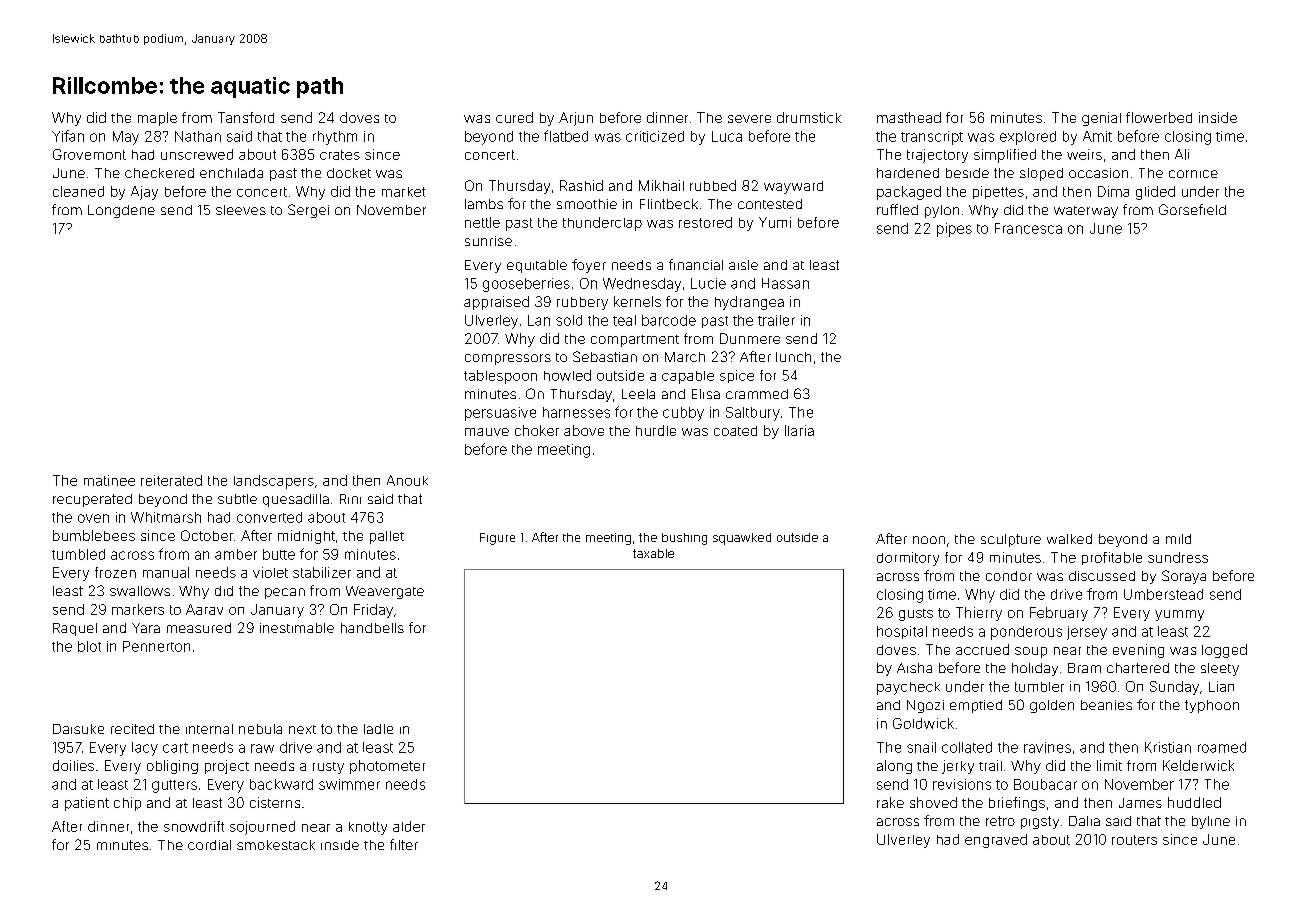  Describe the element at coordinates (514, 117) in the image. I see `cured` at that location.
